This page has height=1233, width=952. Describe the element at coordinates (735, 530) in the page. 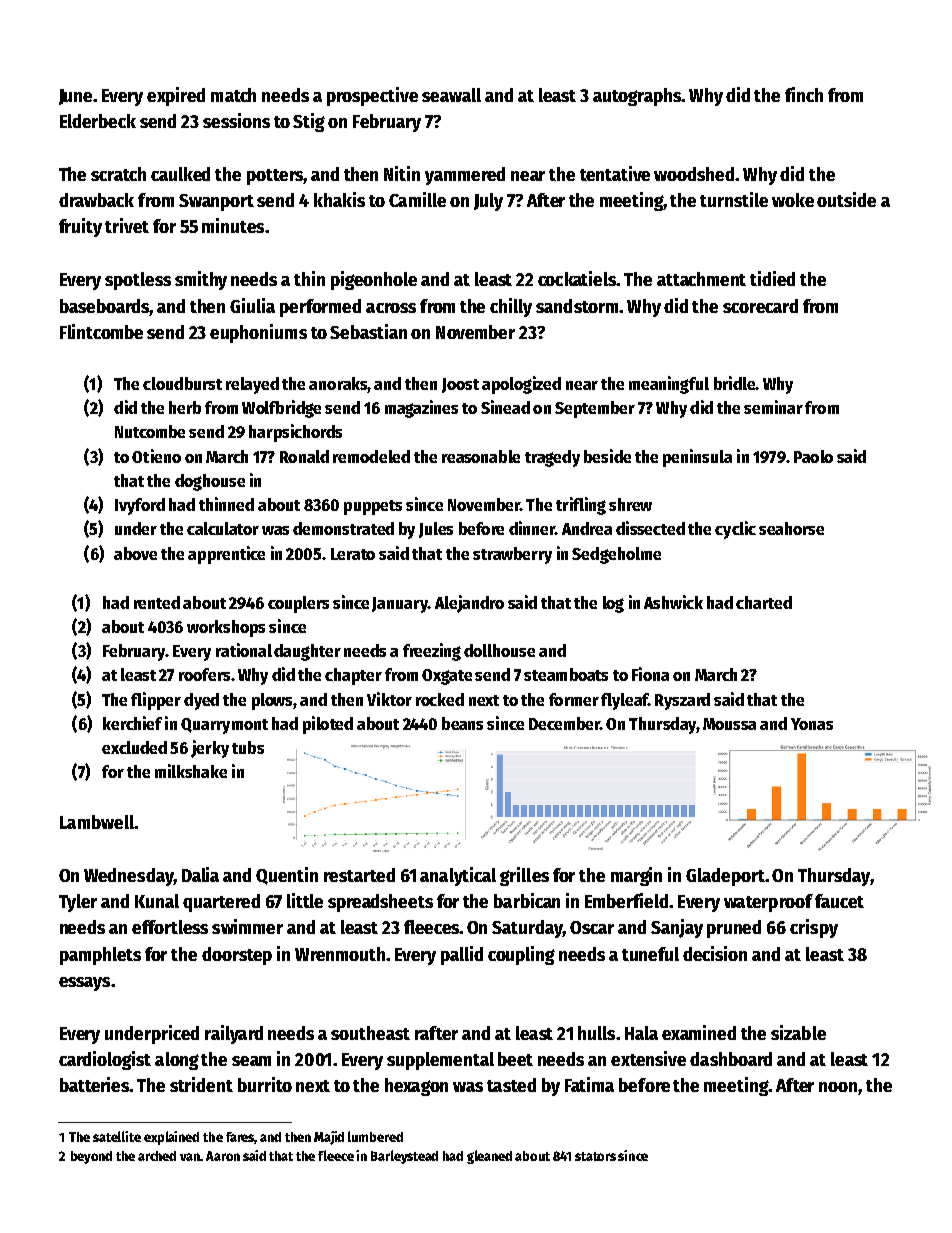

I see `cyclic` at that location.
